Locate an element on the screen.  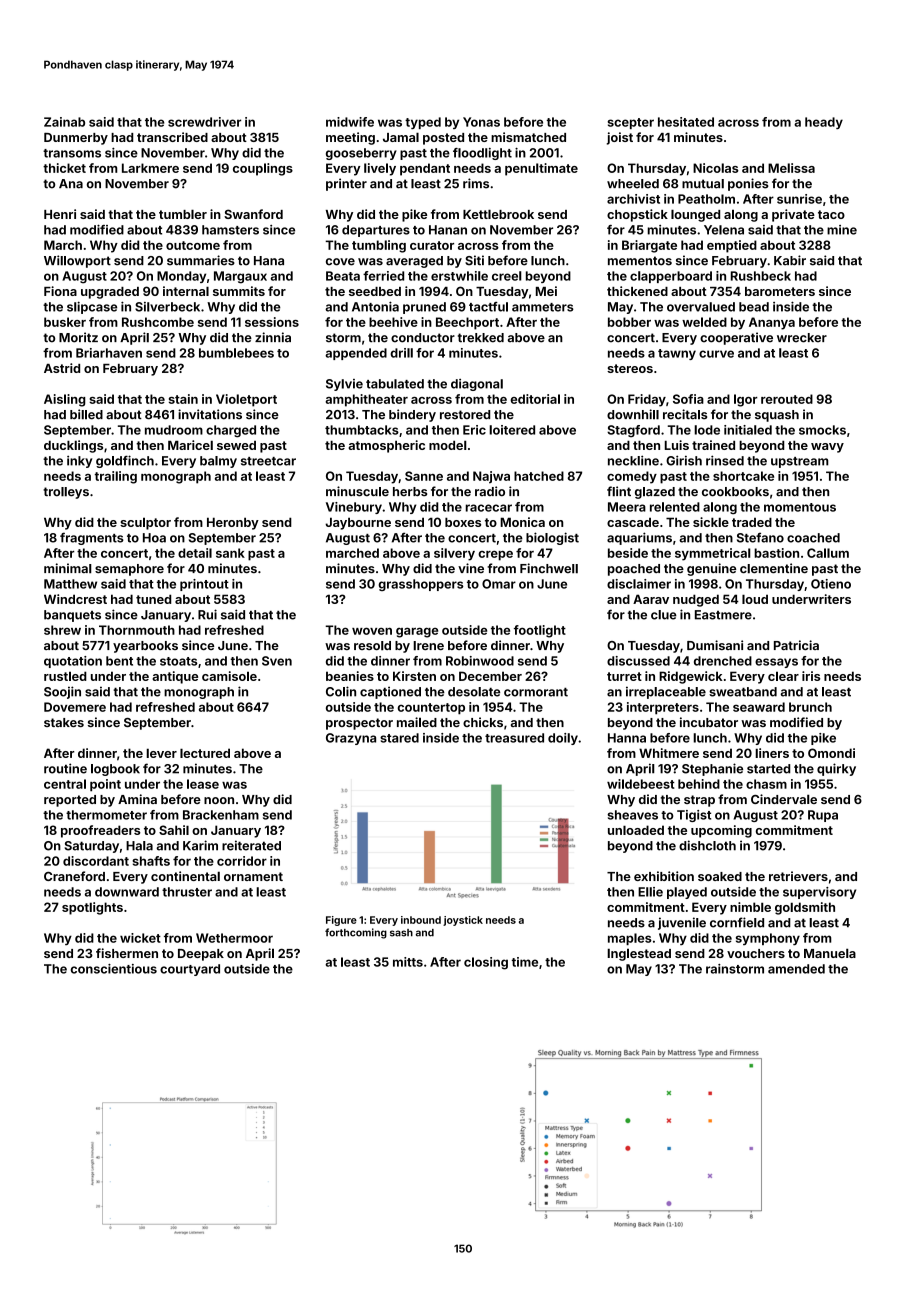
mine is located at coordinates (842, 230).
